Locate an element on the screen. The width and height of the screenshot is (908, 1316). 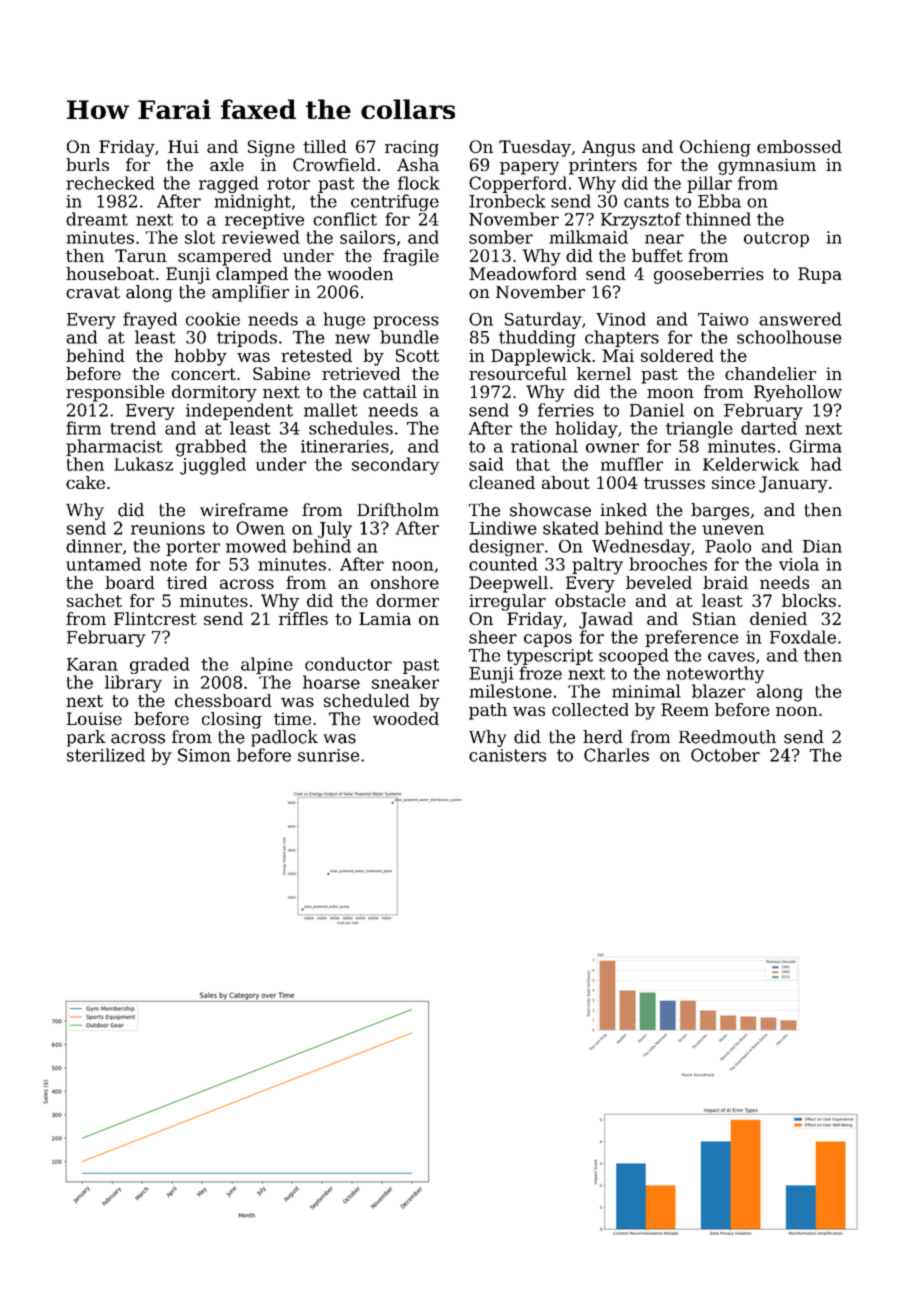
scooped is located at coordinates (634, 656).
